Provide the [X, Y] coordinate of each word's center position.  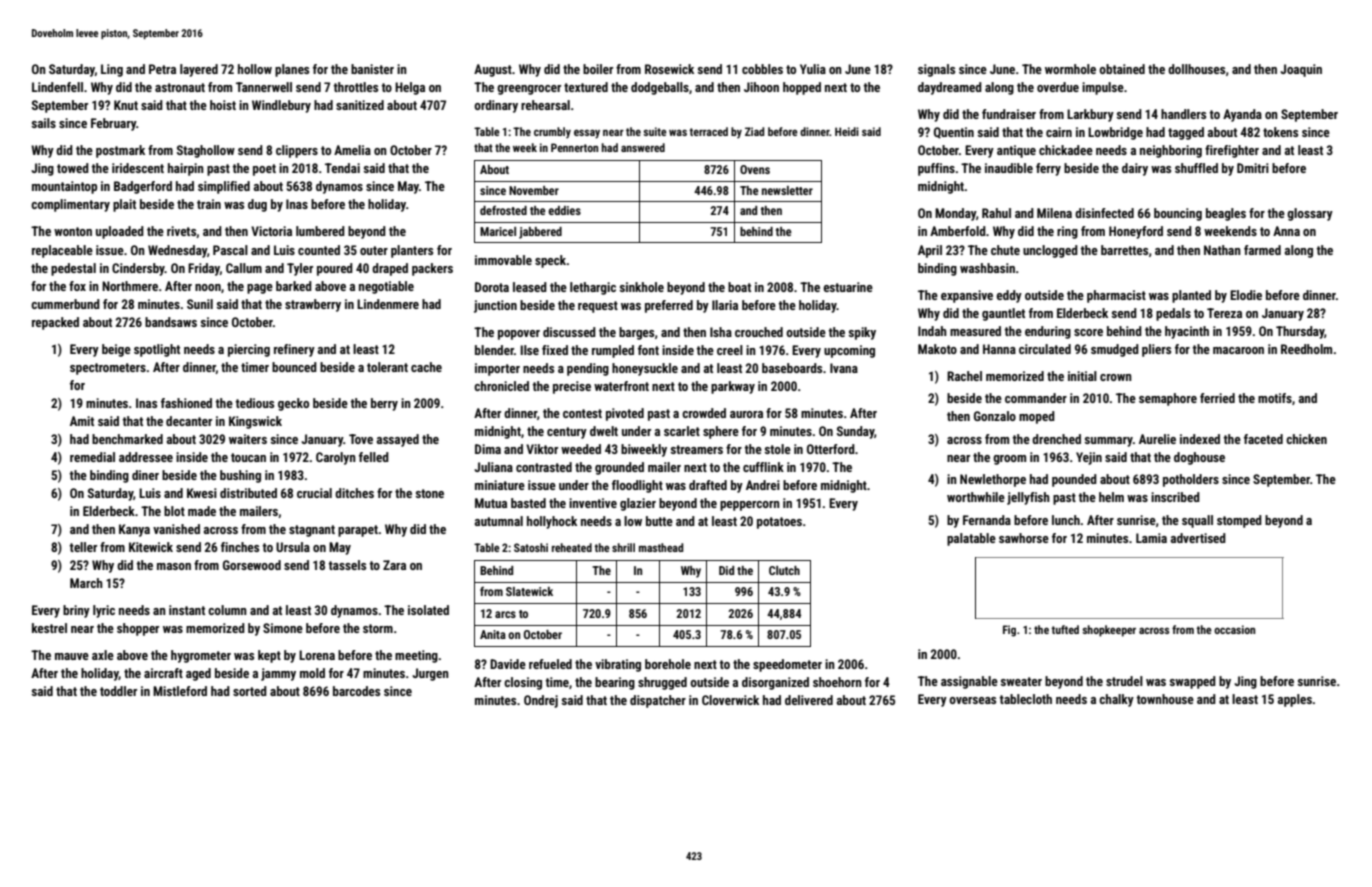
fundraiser [1009, 114]
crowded [704, 413]
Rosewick [669, 69]
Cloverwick [730, 700]
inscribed [1175, 497]
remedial [92, 457]
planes [292, 70]
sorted [250, 691]
